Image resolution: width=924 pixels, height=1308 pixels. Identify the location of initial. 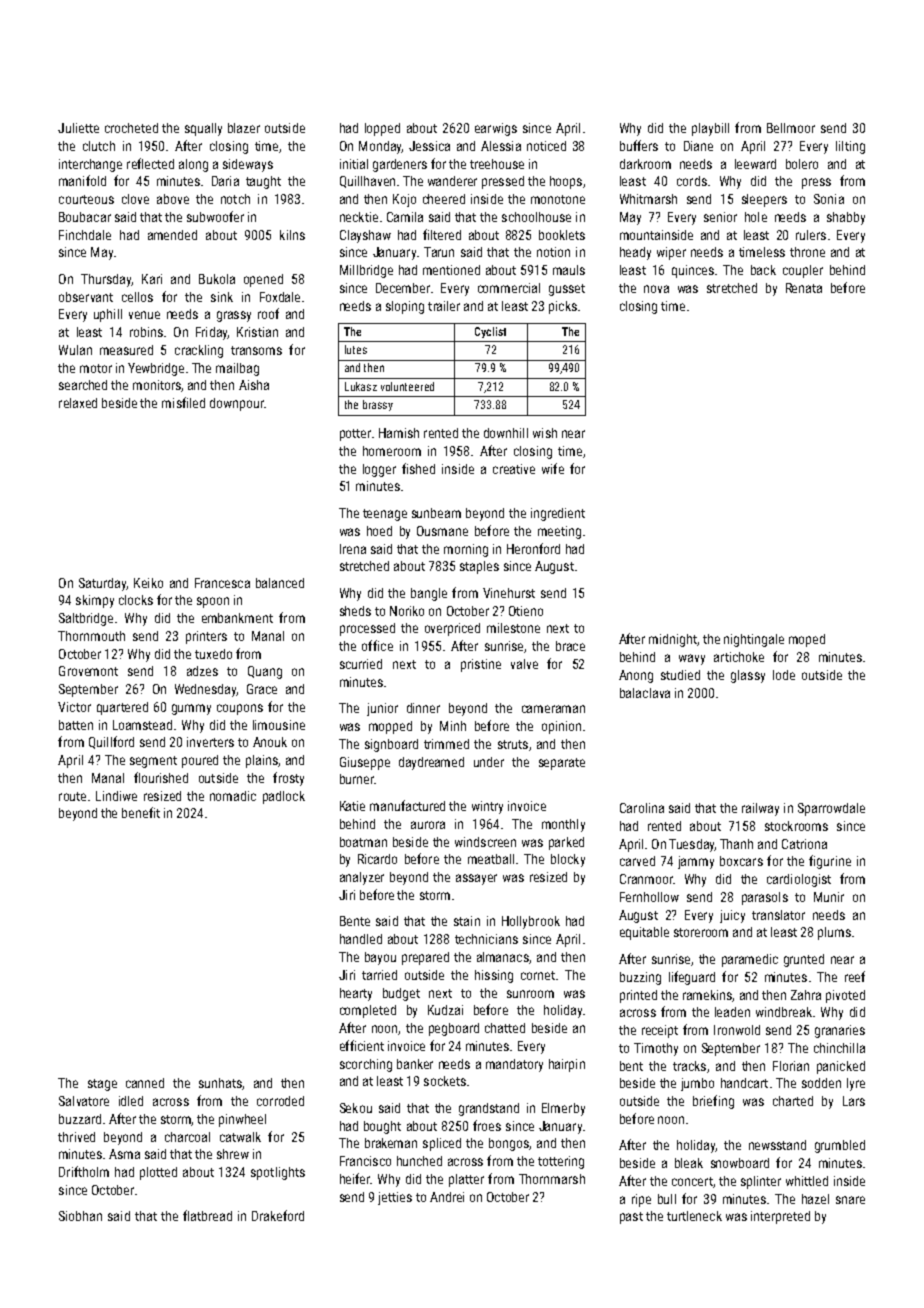
(354, 164).
